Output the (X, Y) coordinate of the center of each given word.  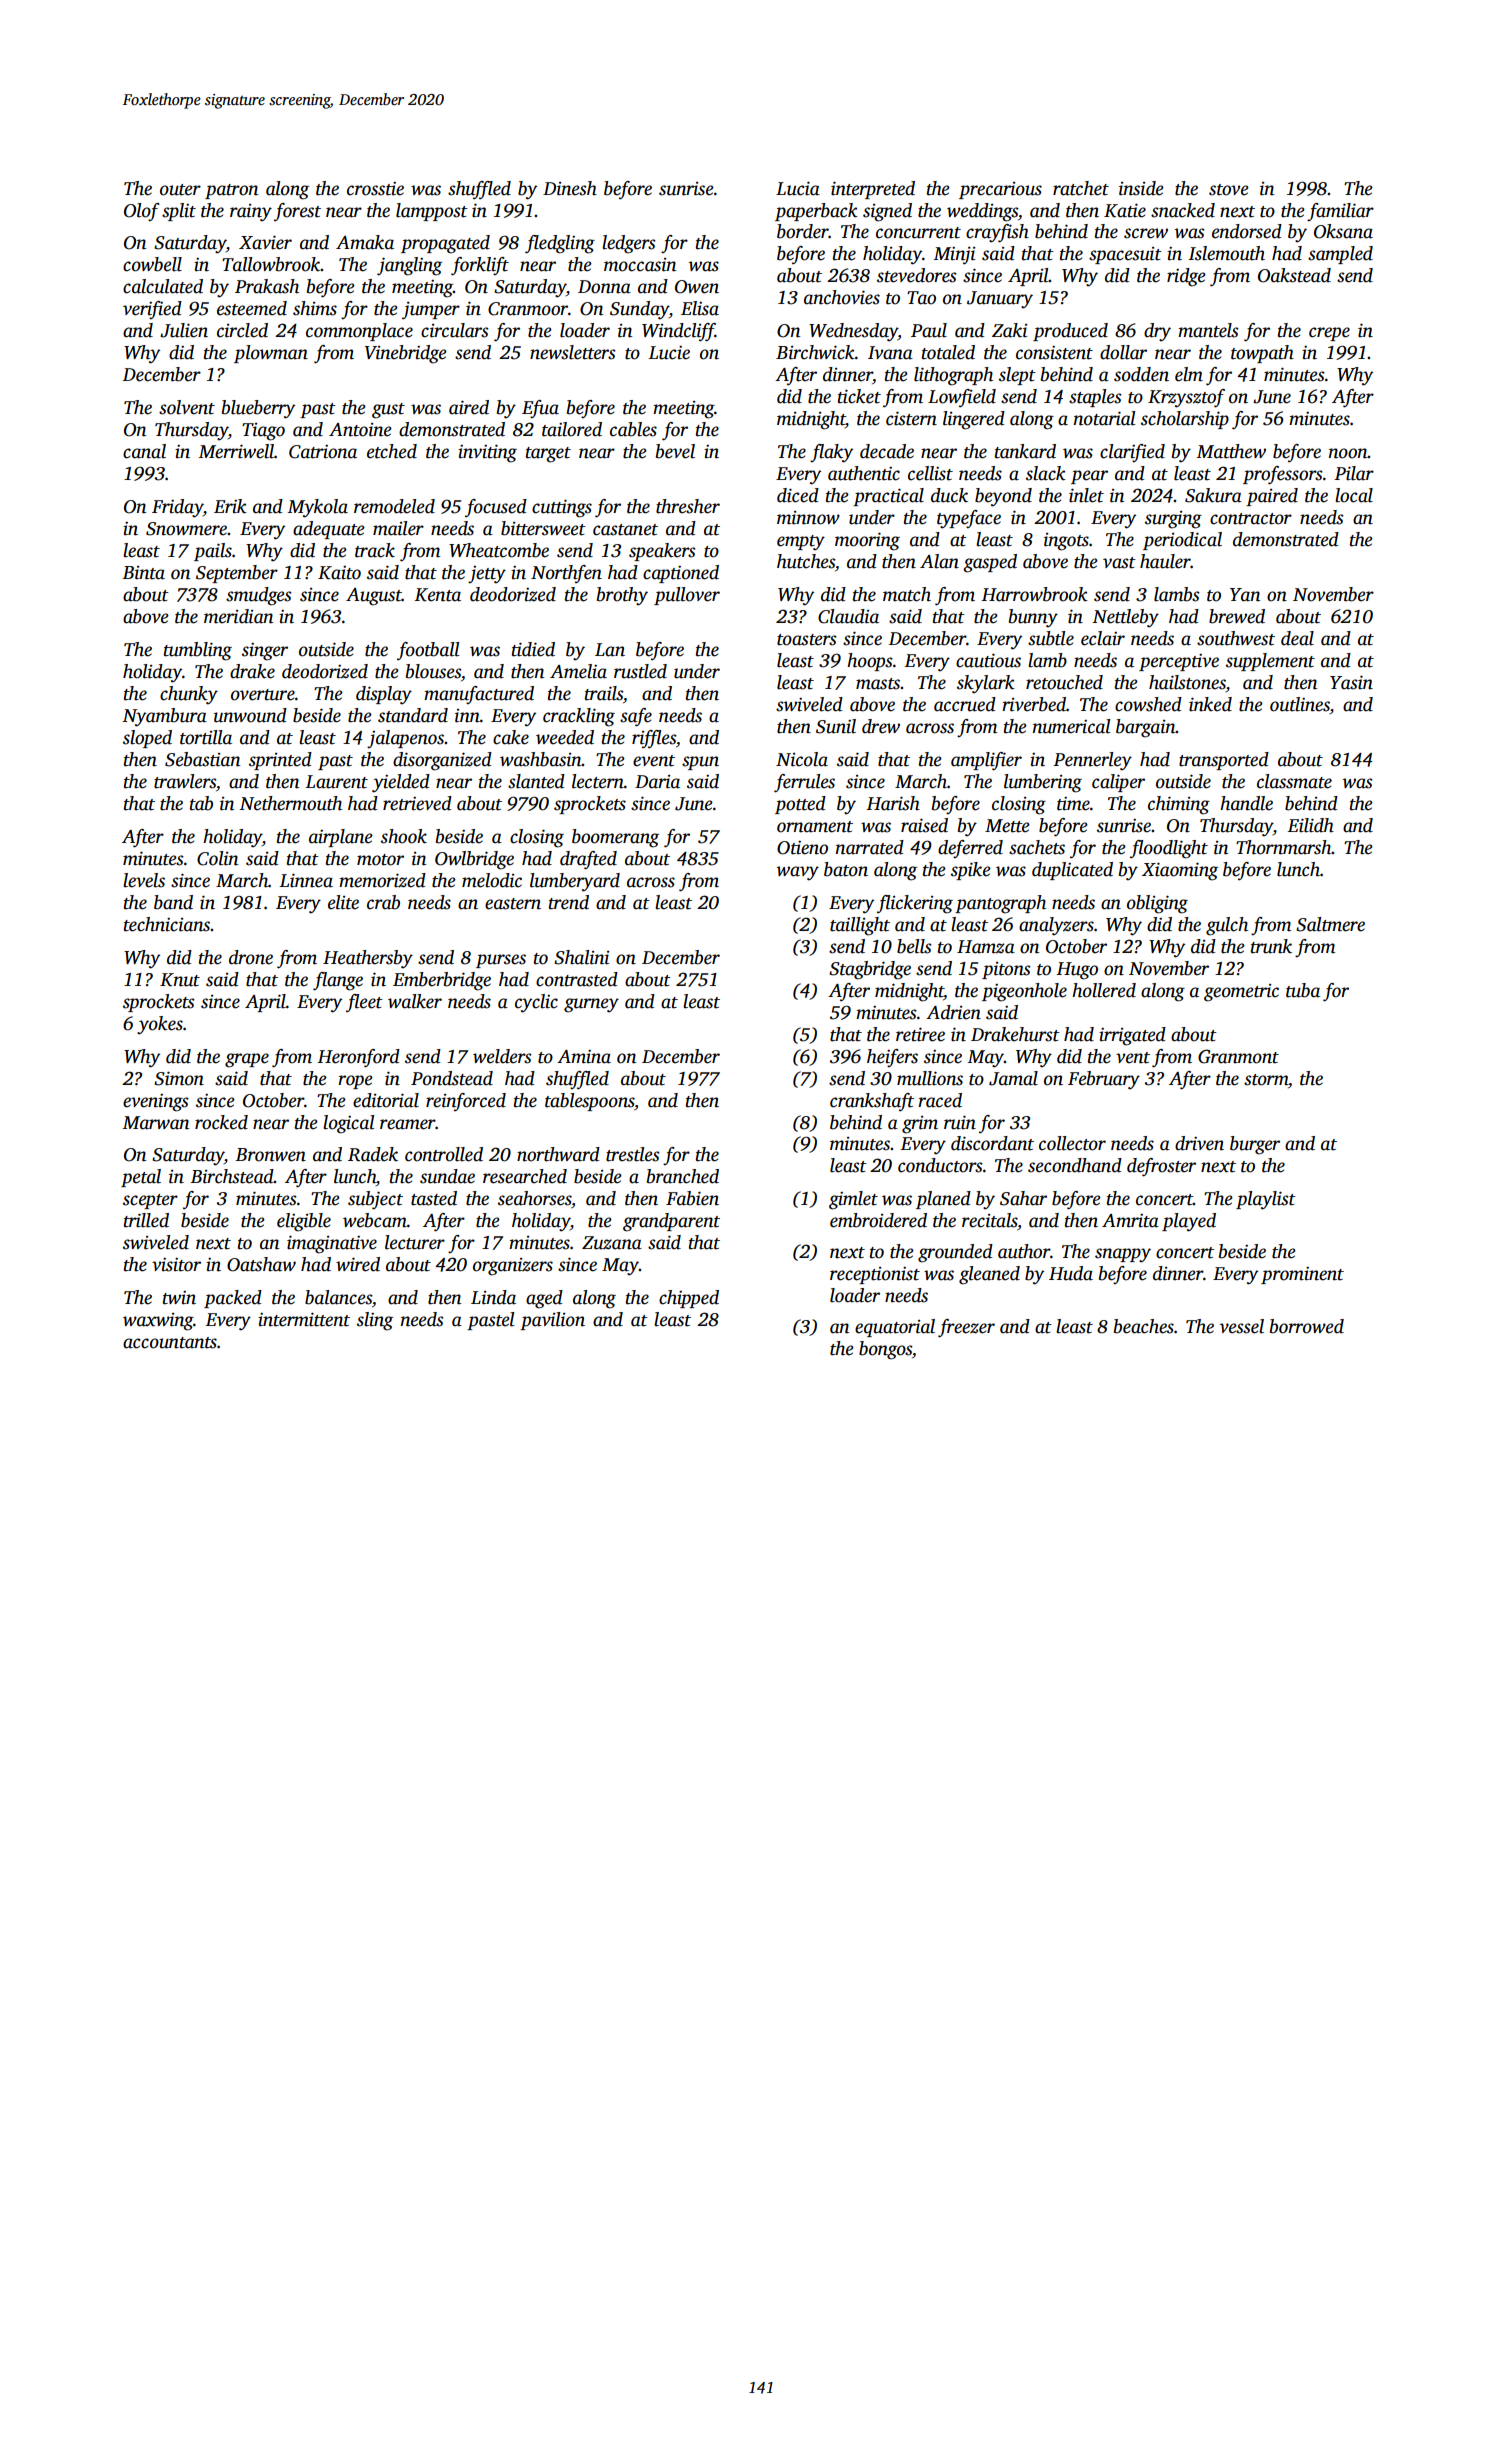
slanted (536, 781)
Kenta (437, 595)
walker (415, 1001)
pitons (1006, 970)
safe (636, 717)
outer (180, 190)
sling (375, 1321)
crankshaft (872, 1102)
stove (1229, 190)
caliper (1118, 783)
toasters (807, 640)
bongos (885, 1350)
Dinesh (570, 188)
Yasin (1351, 682)
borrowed (1307, 1326)
